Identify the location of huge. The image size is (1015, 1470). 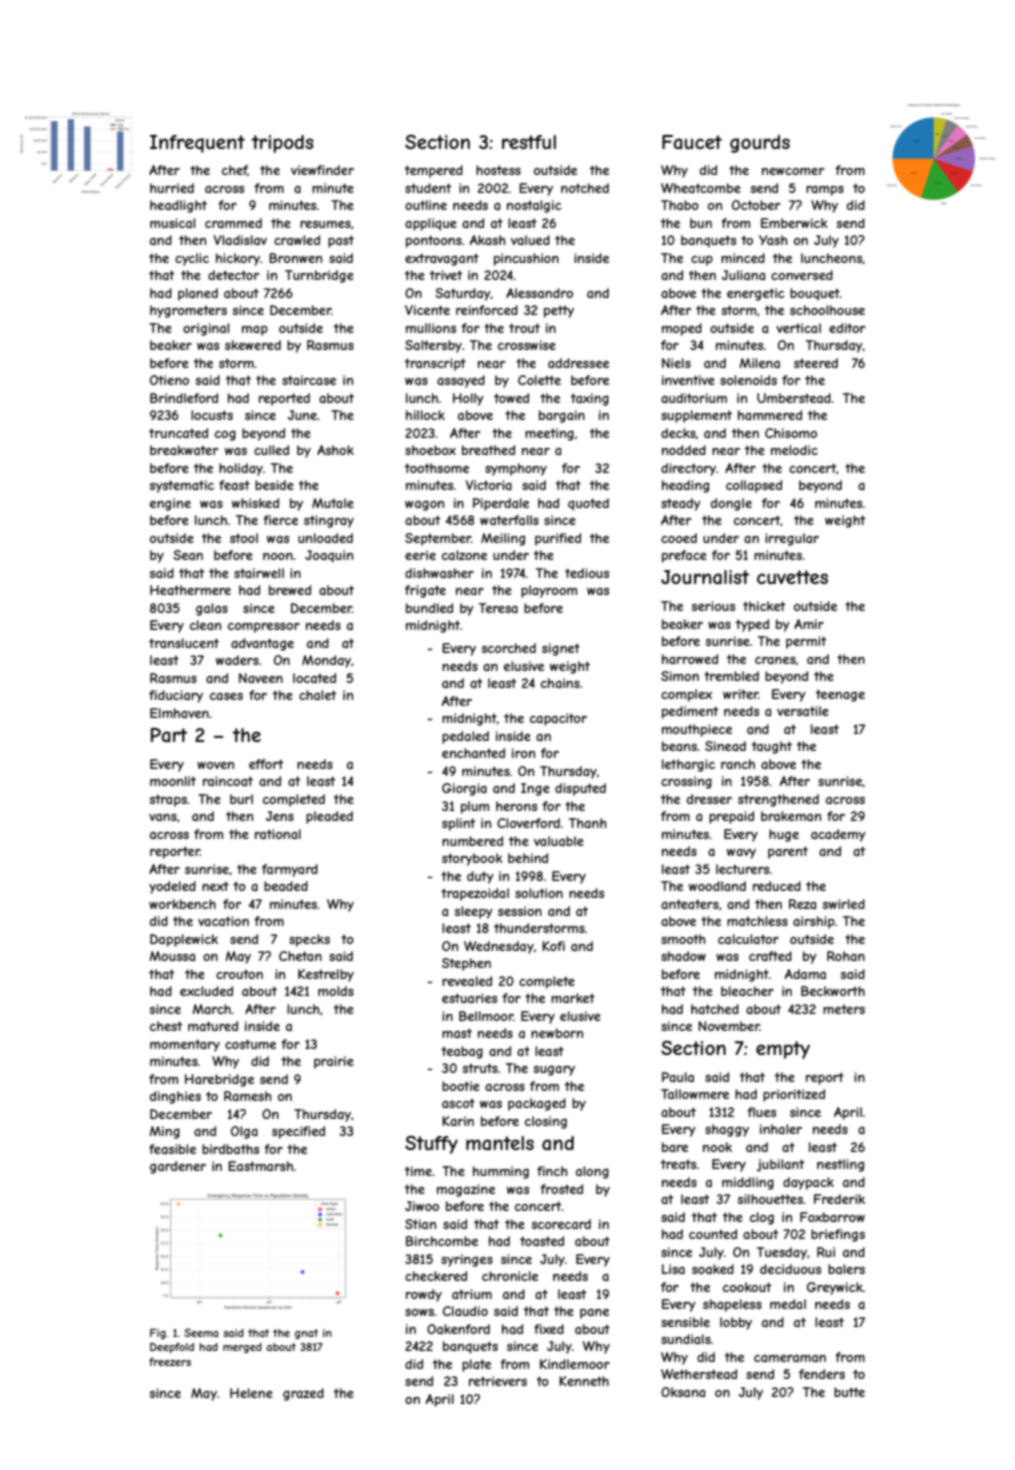
(784, 835).
